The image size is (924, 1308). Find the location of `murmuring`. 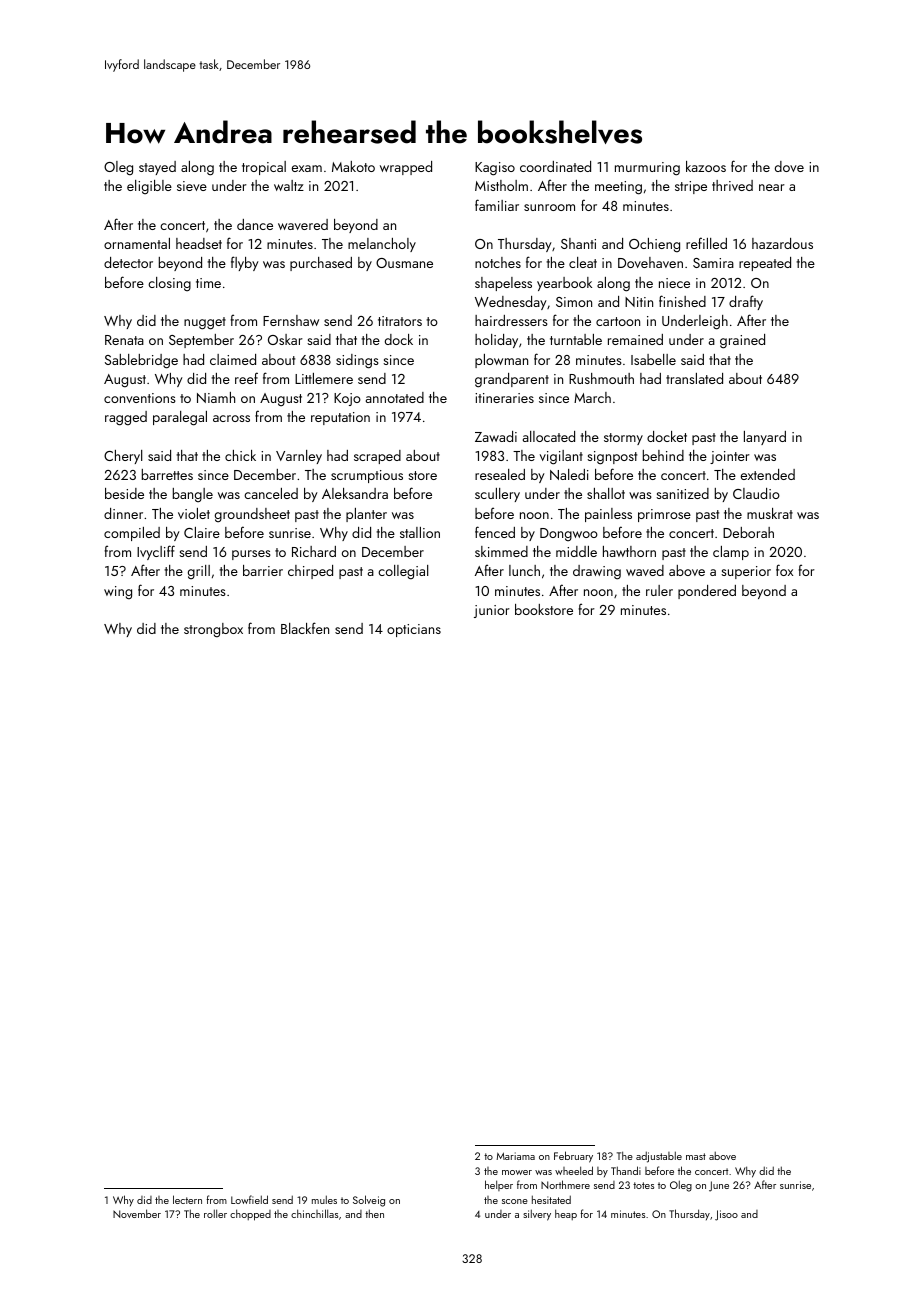

murmuring is located at coordinates (647, 169).
